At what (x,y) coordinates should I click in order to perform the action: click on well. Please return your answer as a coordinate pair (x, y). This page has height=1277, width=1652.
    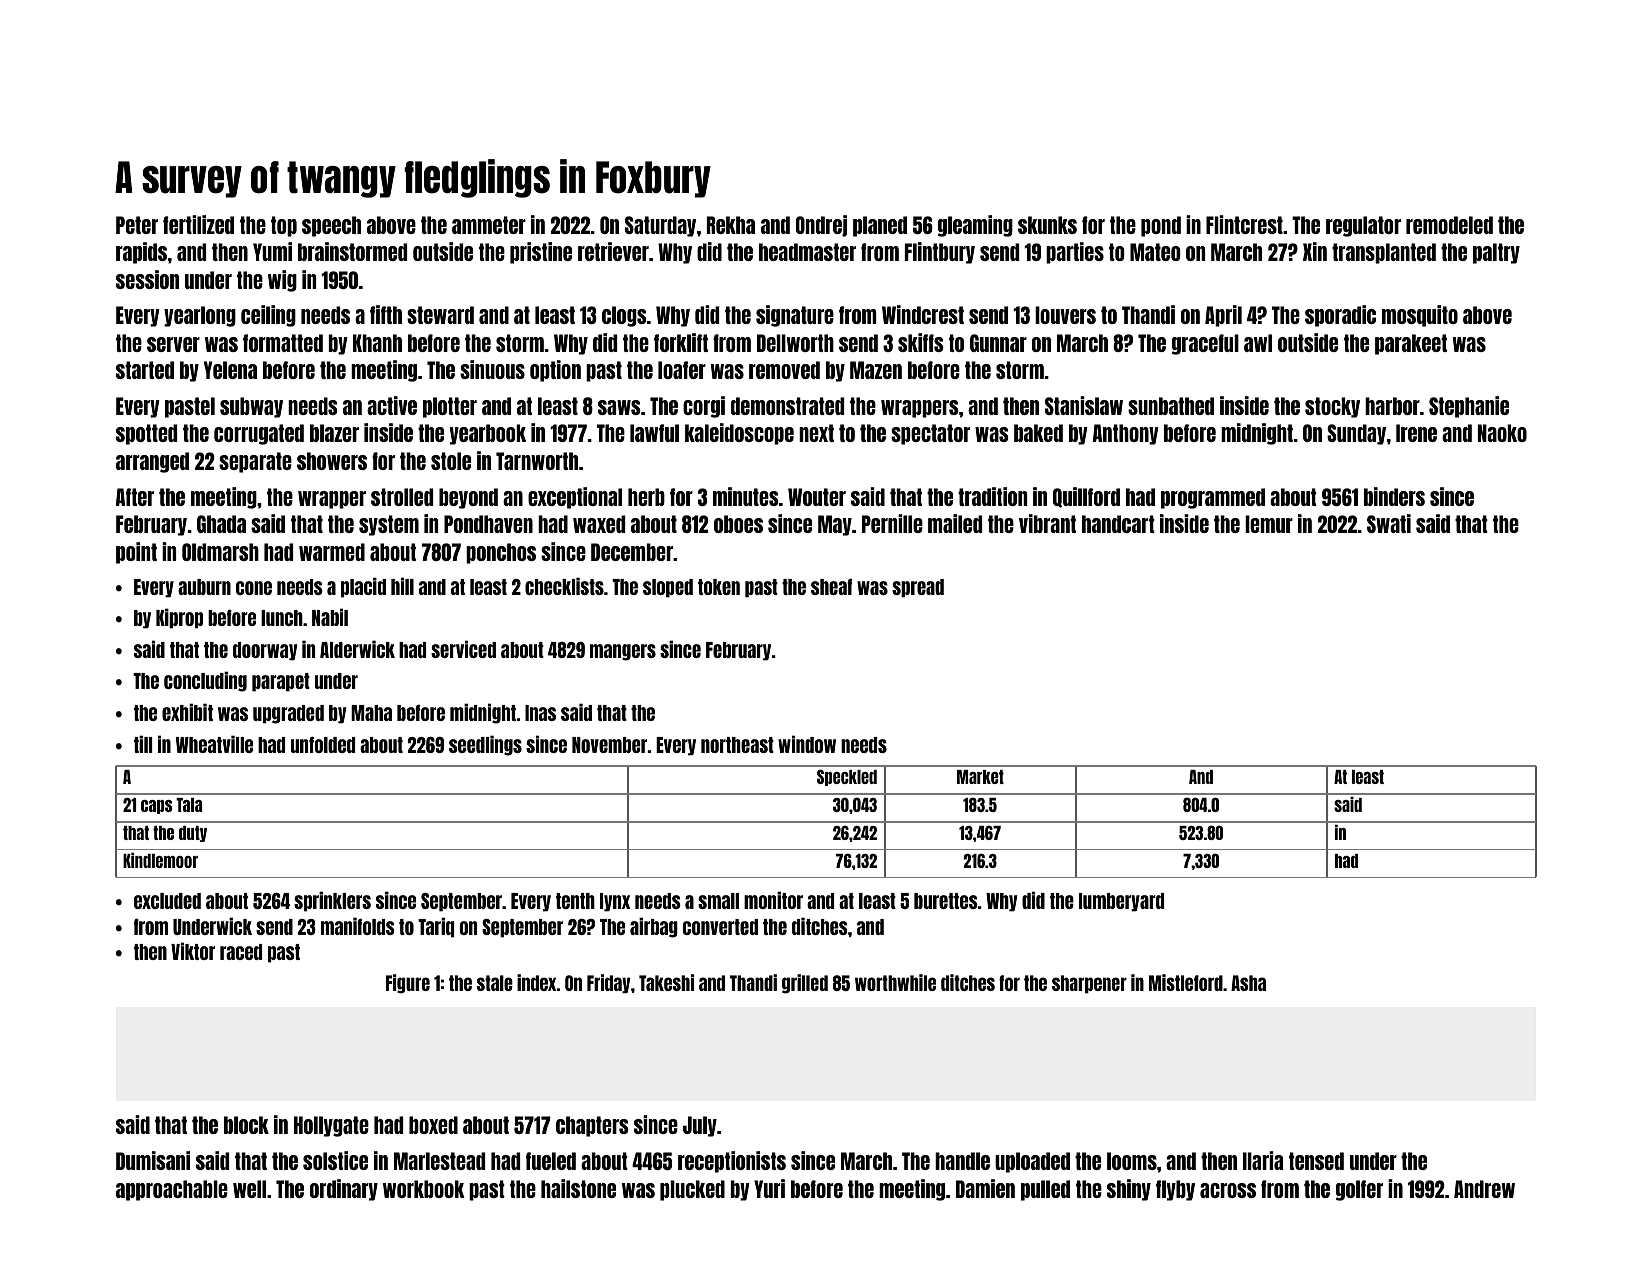
    Looking at the image, I should click on (249, 1189).
